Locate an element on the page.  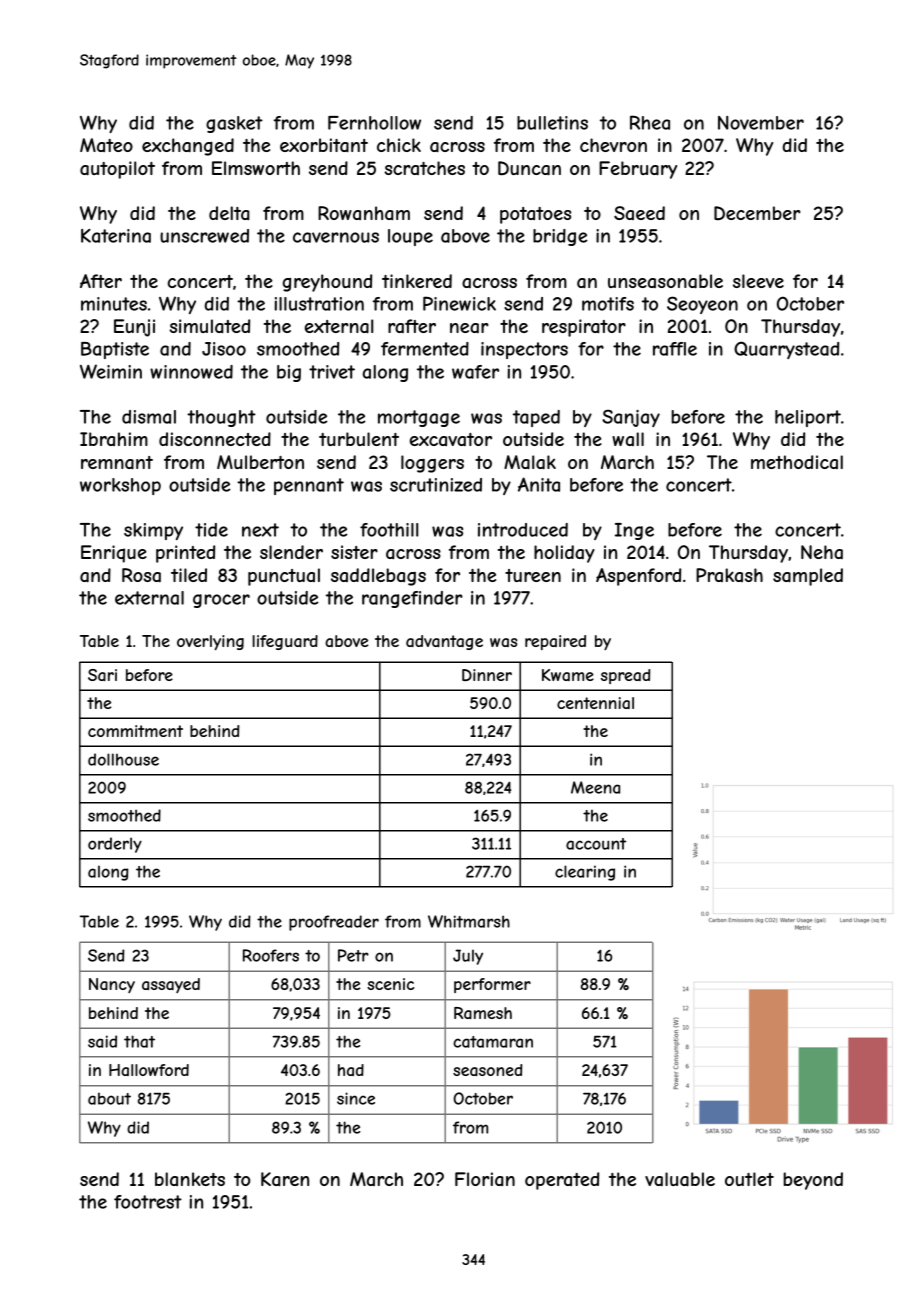
bulletins is located at coordinates (552, 123).
